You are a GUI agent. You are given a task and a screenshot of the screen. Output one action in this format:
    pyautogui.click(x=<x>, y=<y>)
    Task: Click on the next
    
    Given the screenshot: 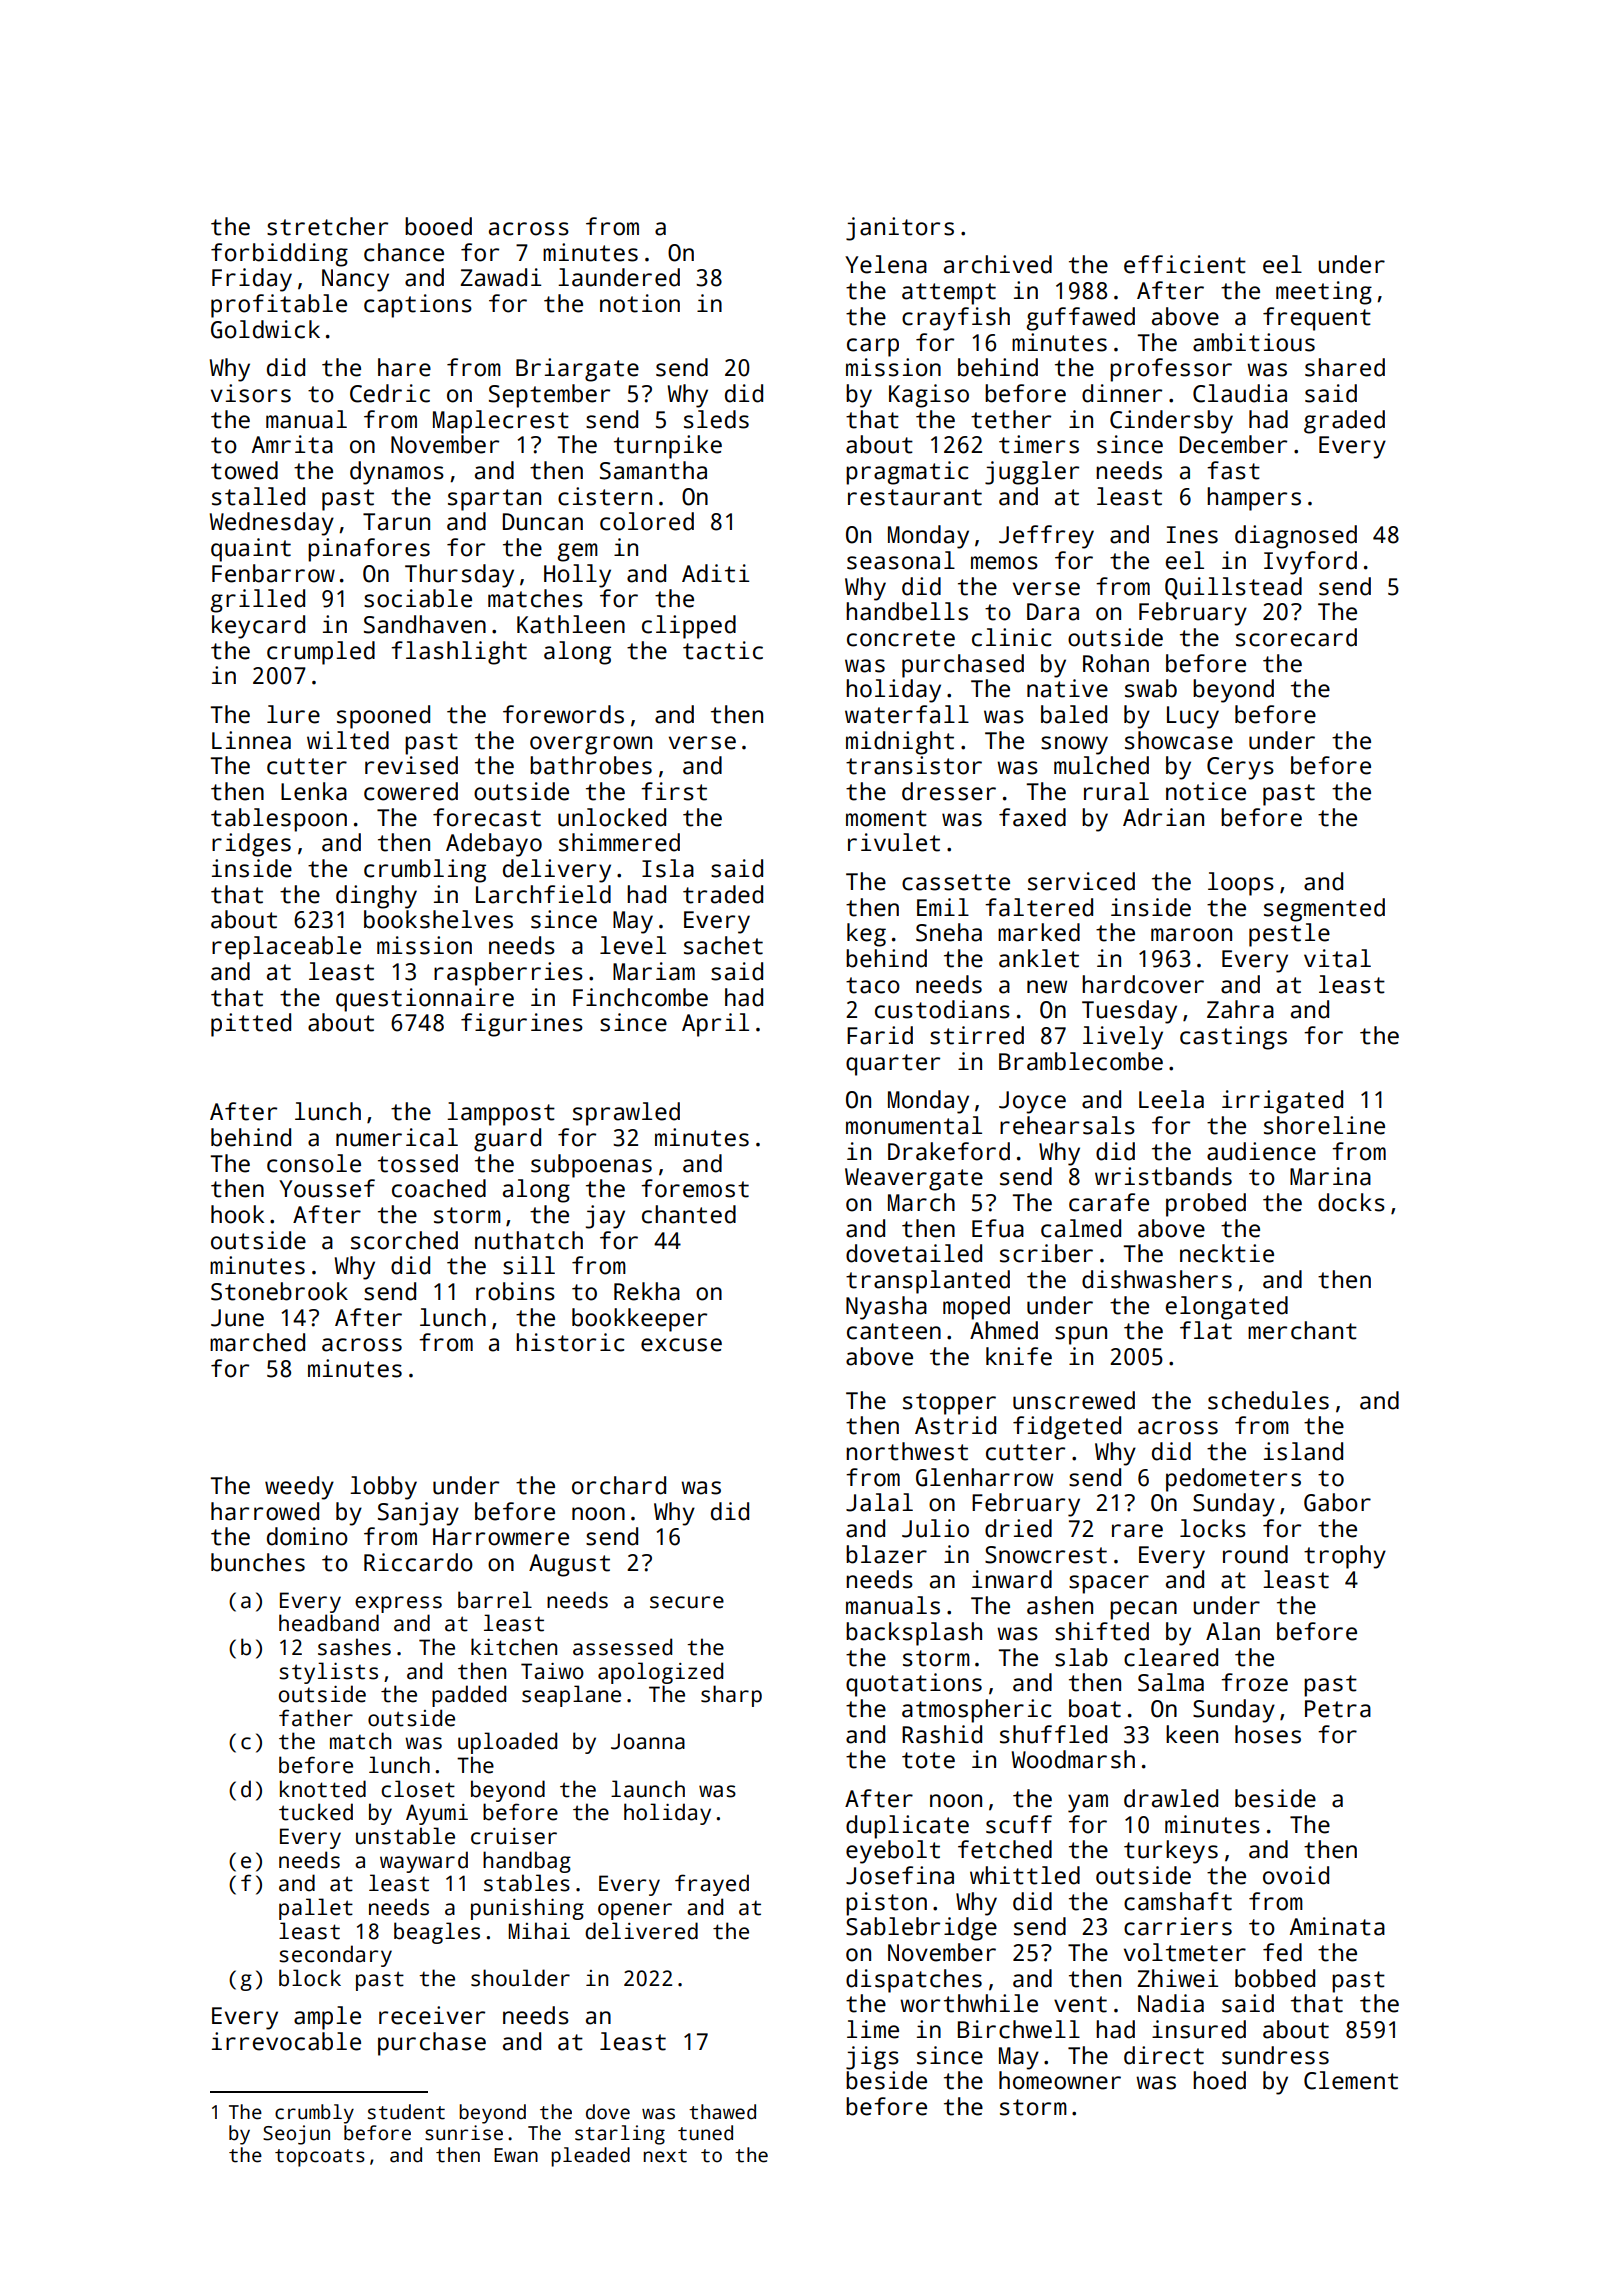 What is the action you would take?
    pyautogui.click(x=665, y=2156)
